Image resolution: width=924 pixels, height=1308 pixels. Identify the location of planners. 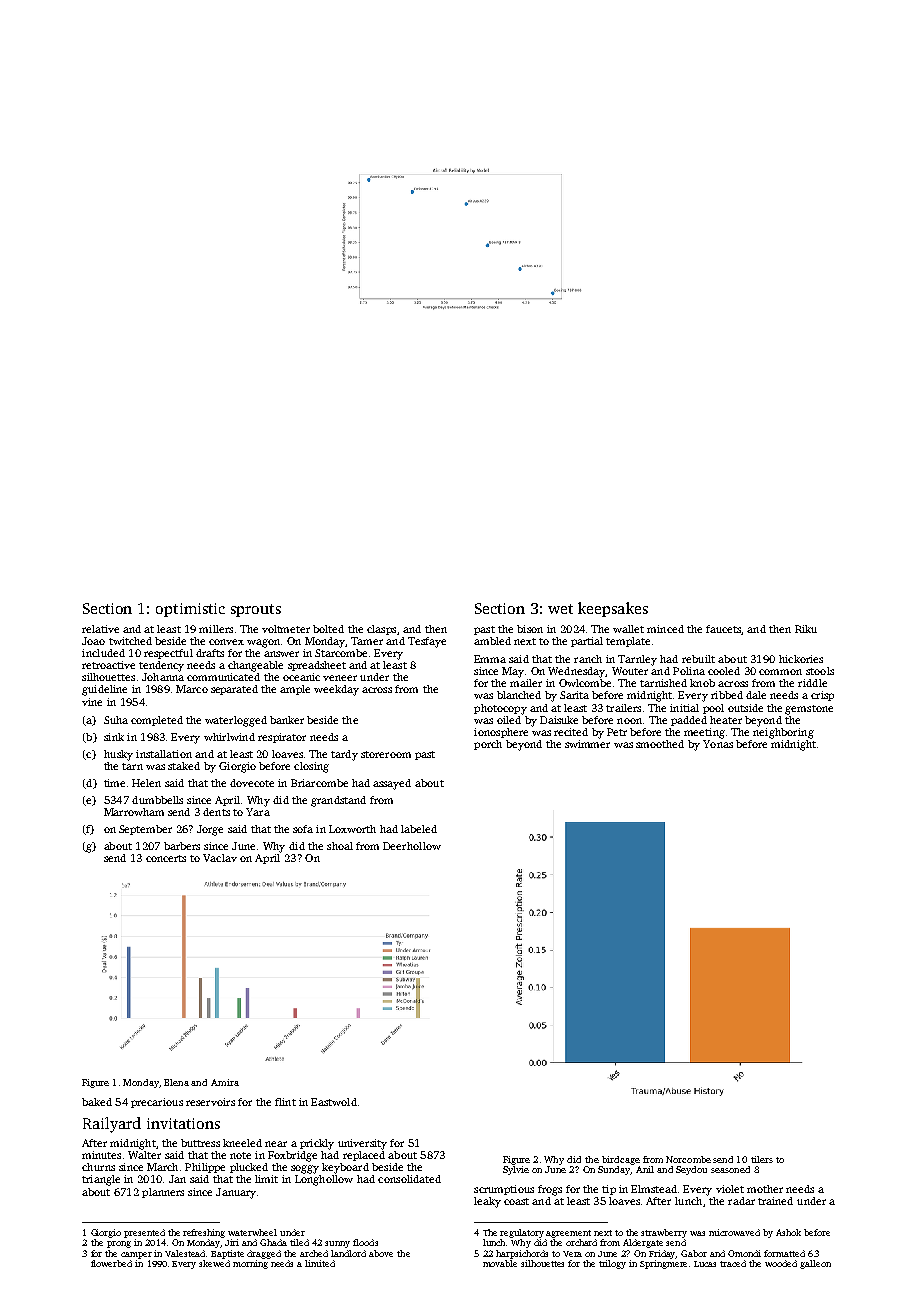
(163, 1193).
